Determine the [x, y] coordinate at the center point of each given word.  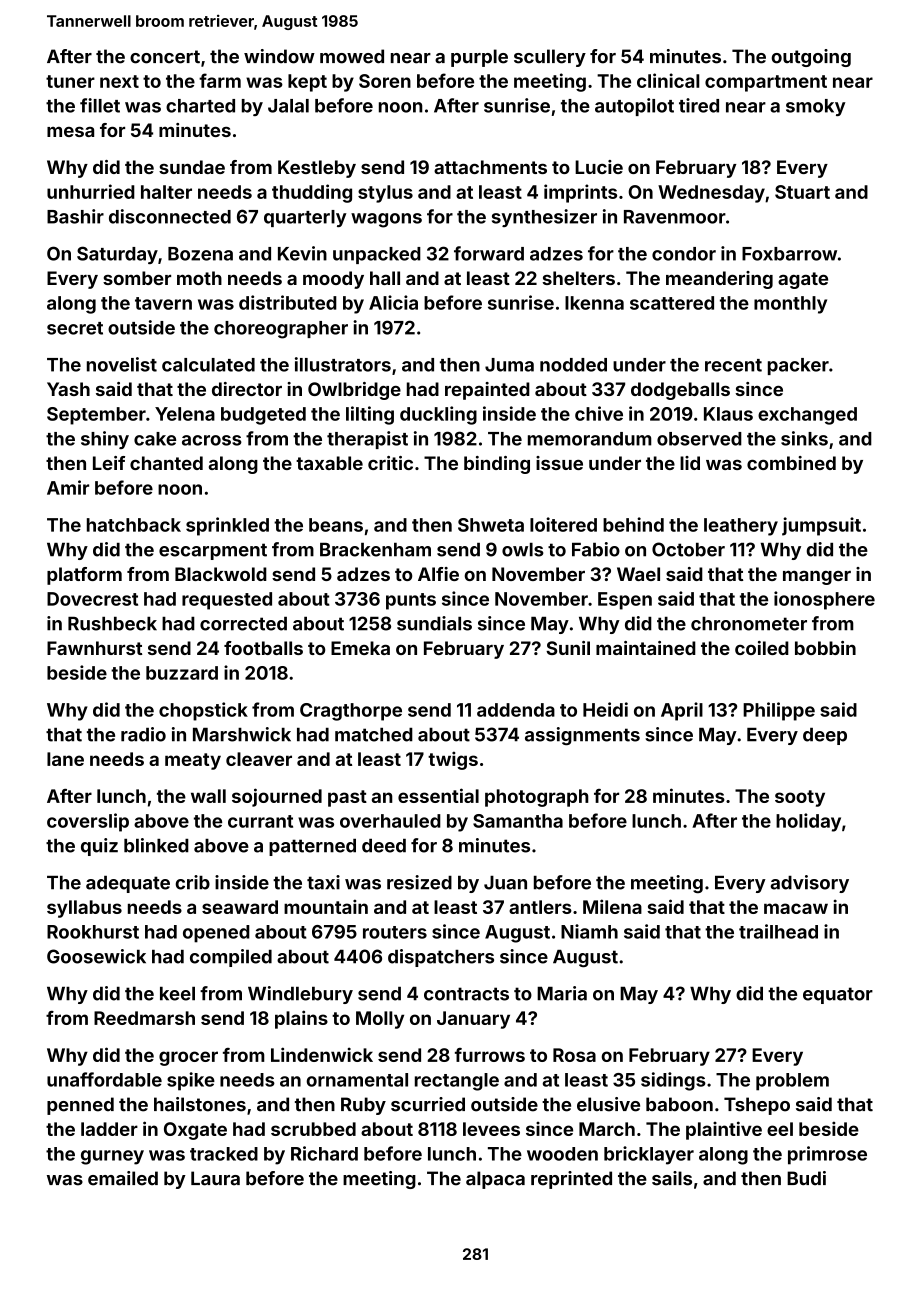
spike [191, 1081]
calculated [208, 365]
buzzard [182, 673]
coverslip [88, 822]
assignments [582, 736]
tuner [70, 81]
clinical [668, 80]
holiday [808, 822]
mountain [326, 906]
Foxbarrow [789, 254]
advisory [810, 884]
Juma [509, 365]
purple [479, 58]
